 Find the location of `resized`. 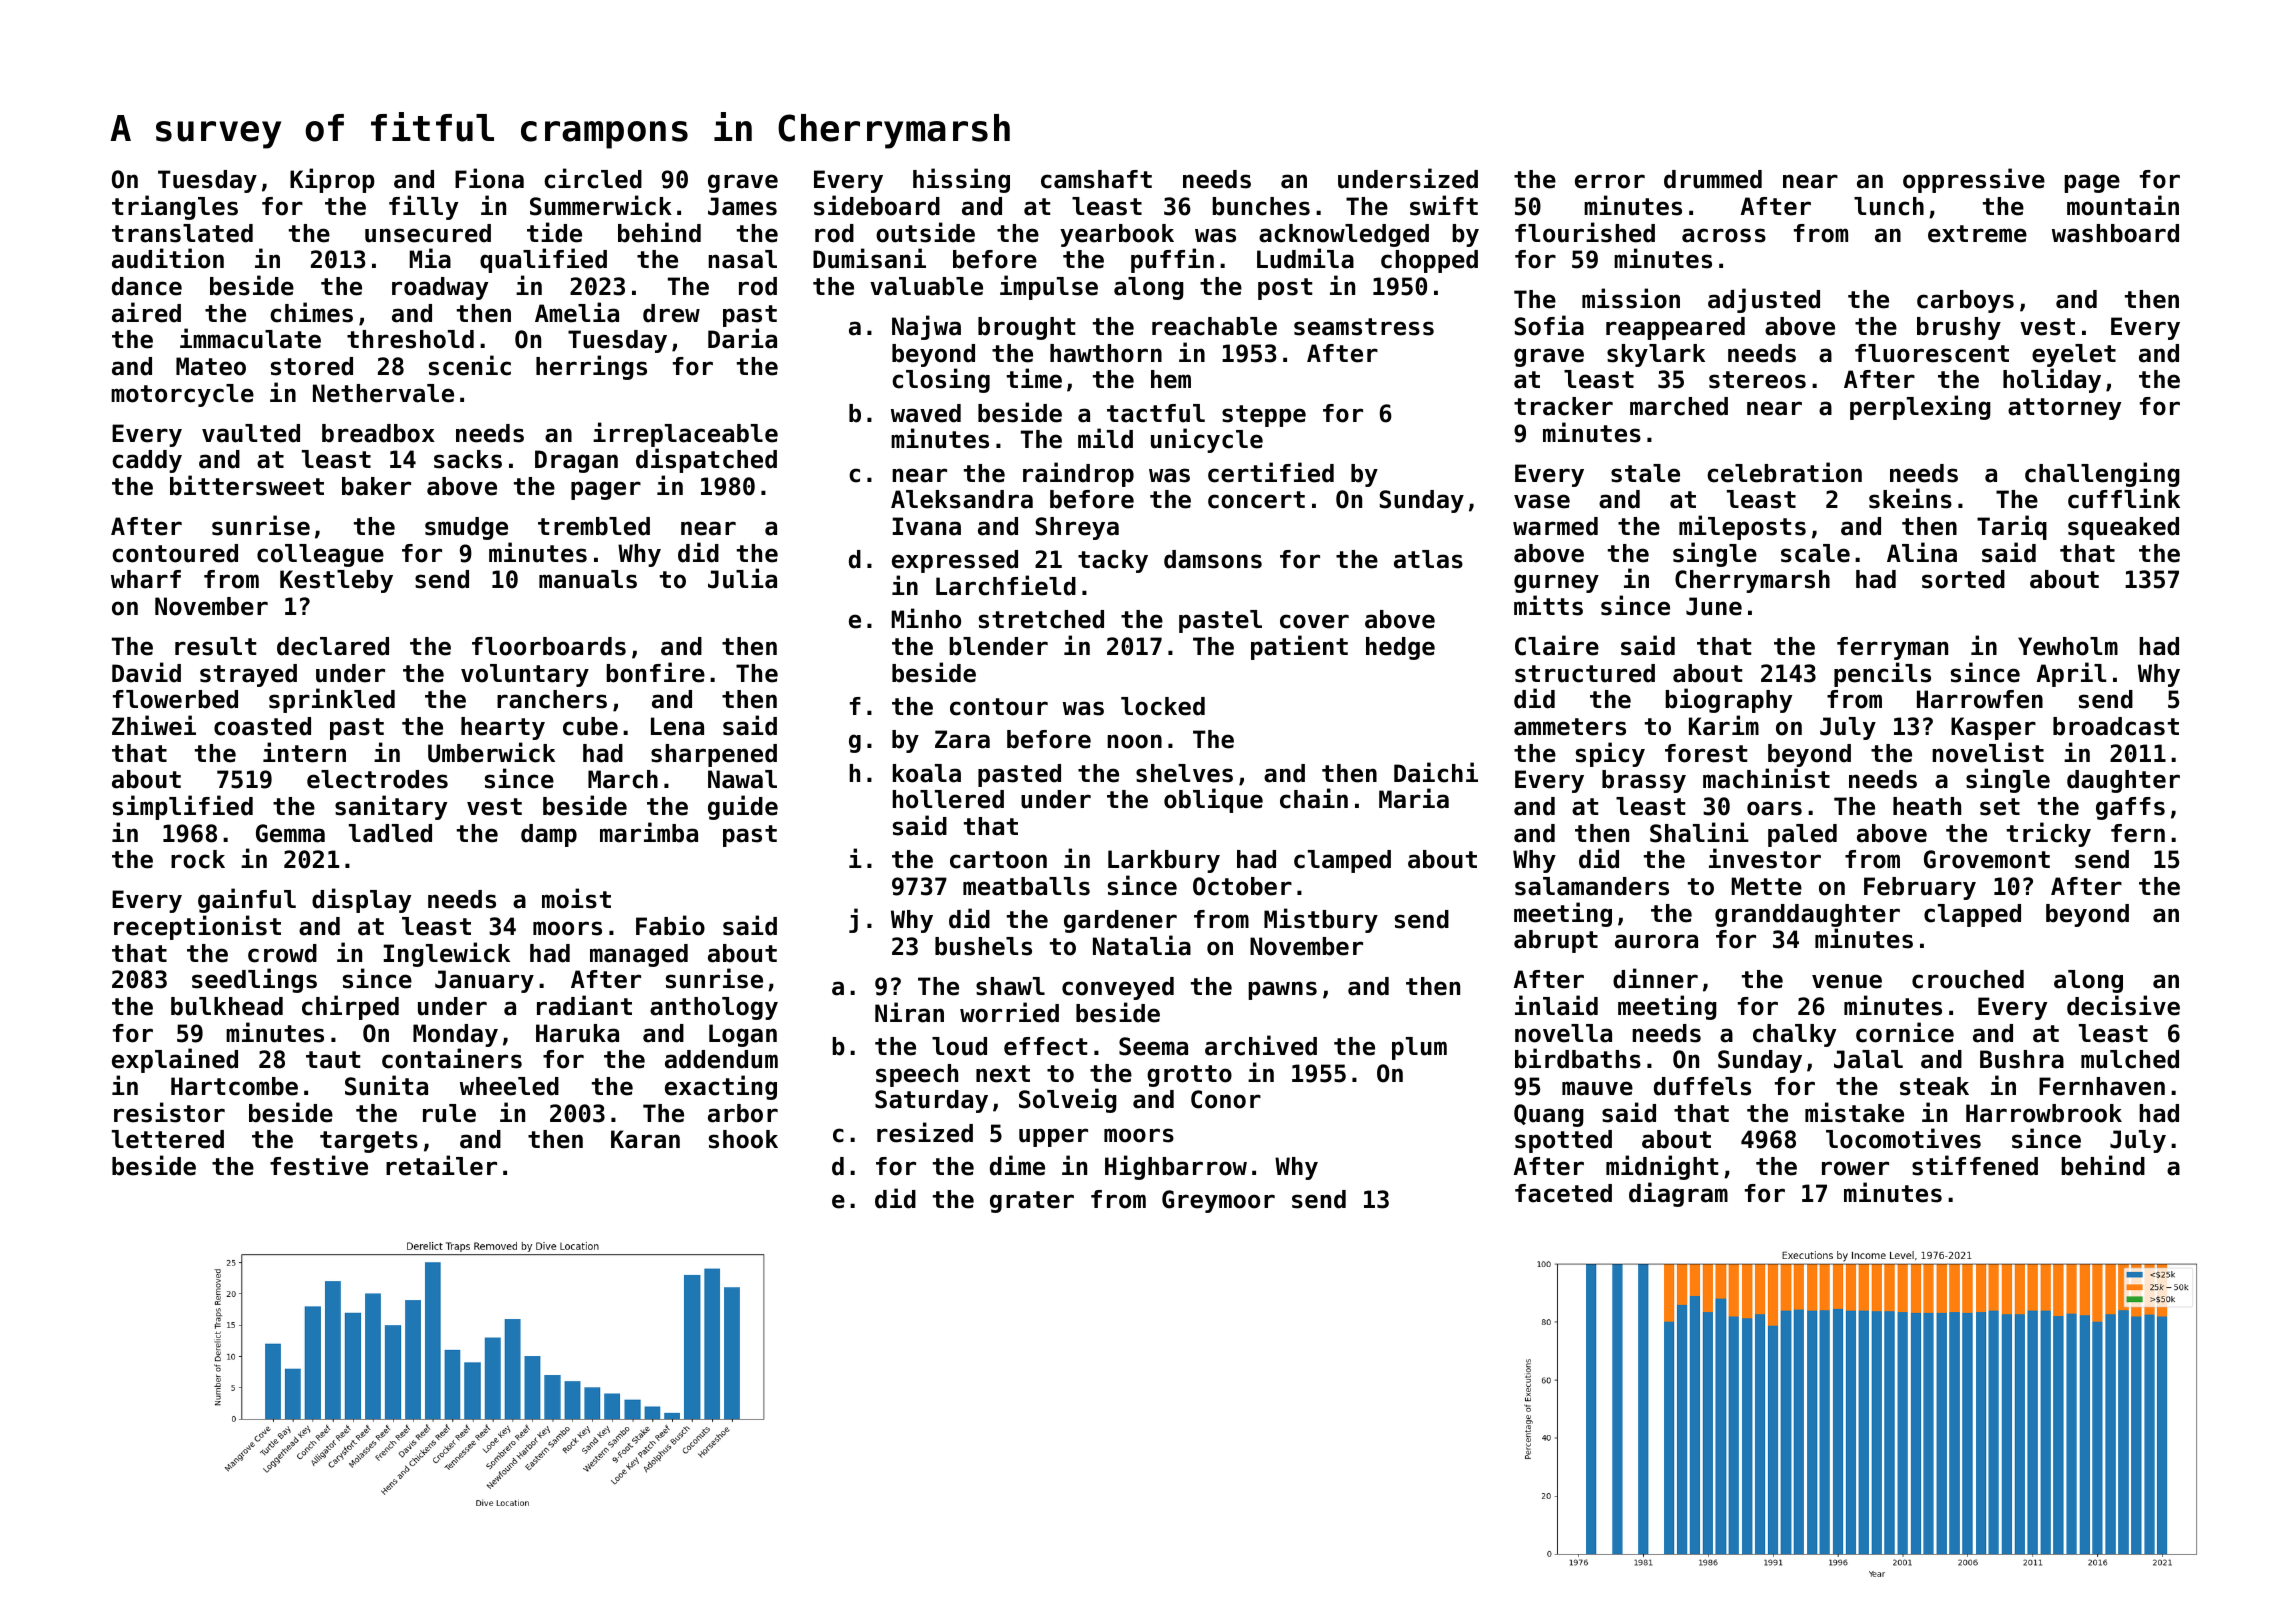

resized is located at coordinates (925, 1132).
